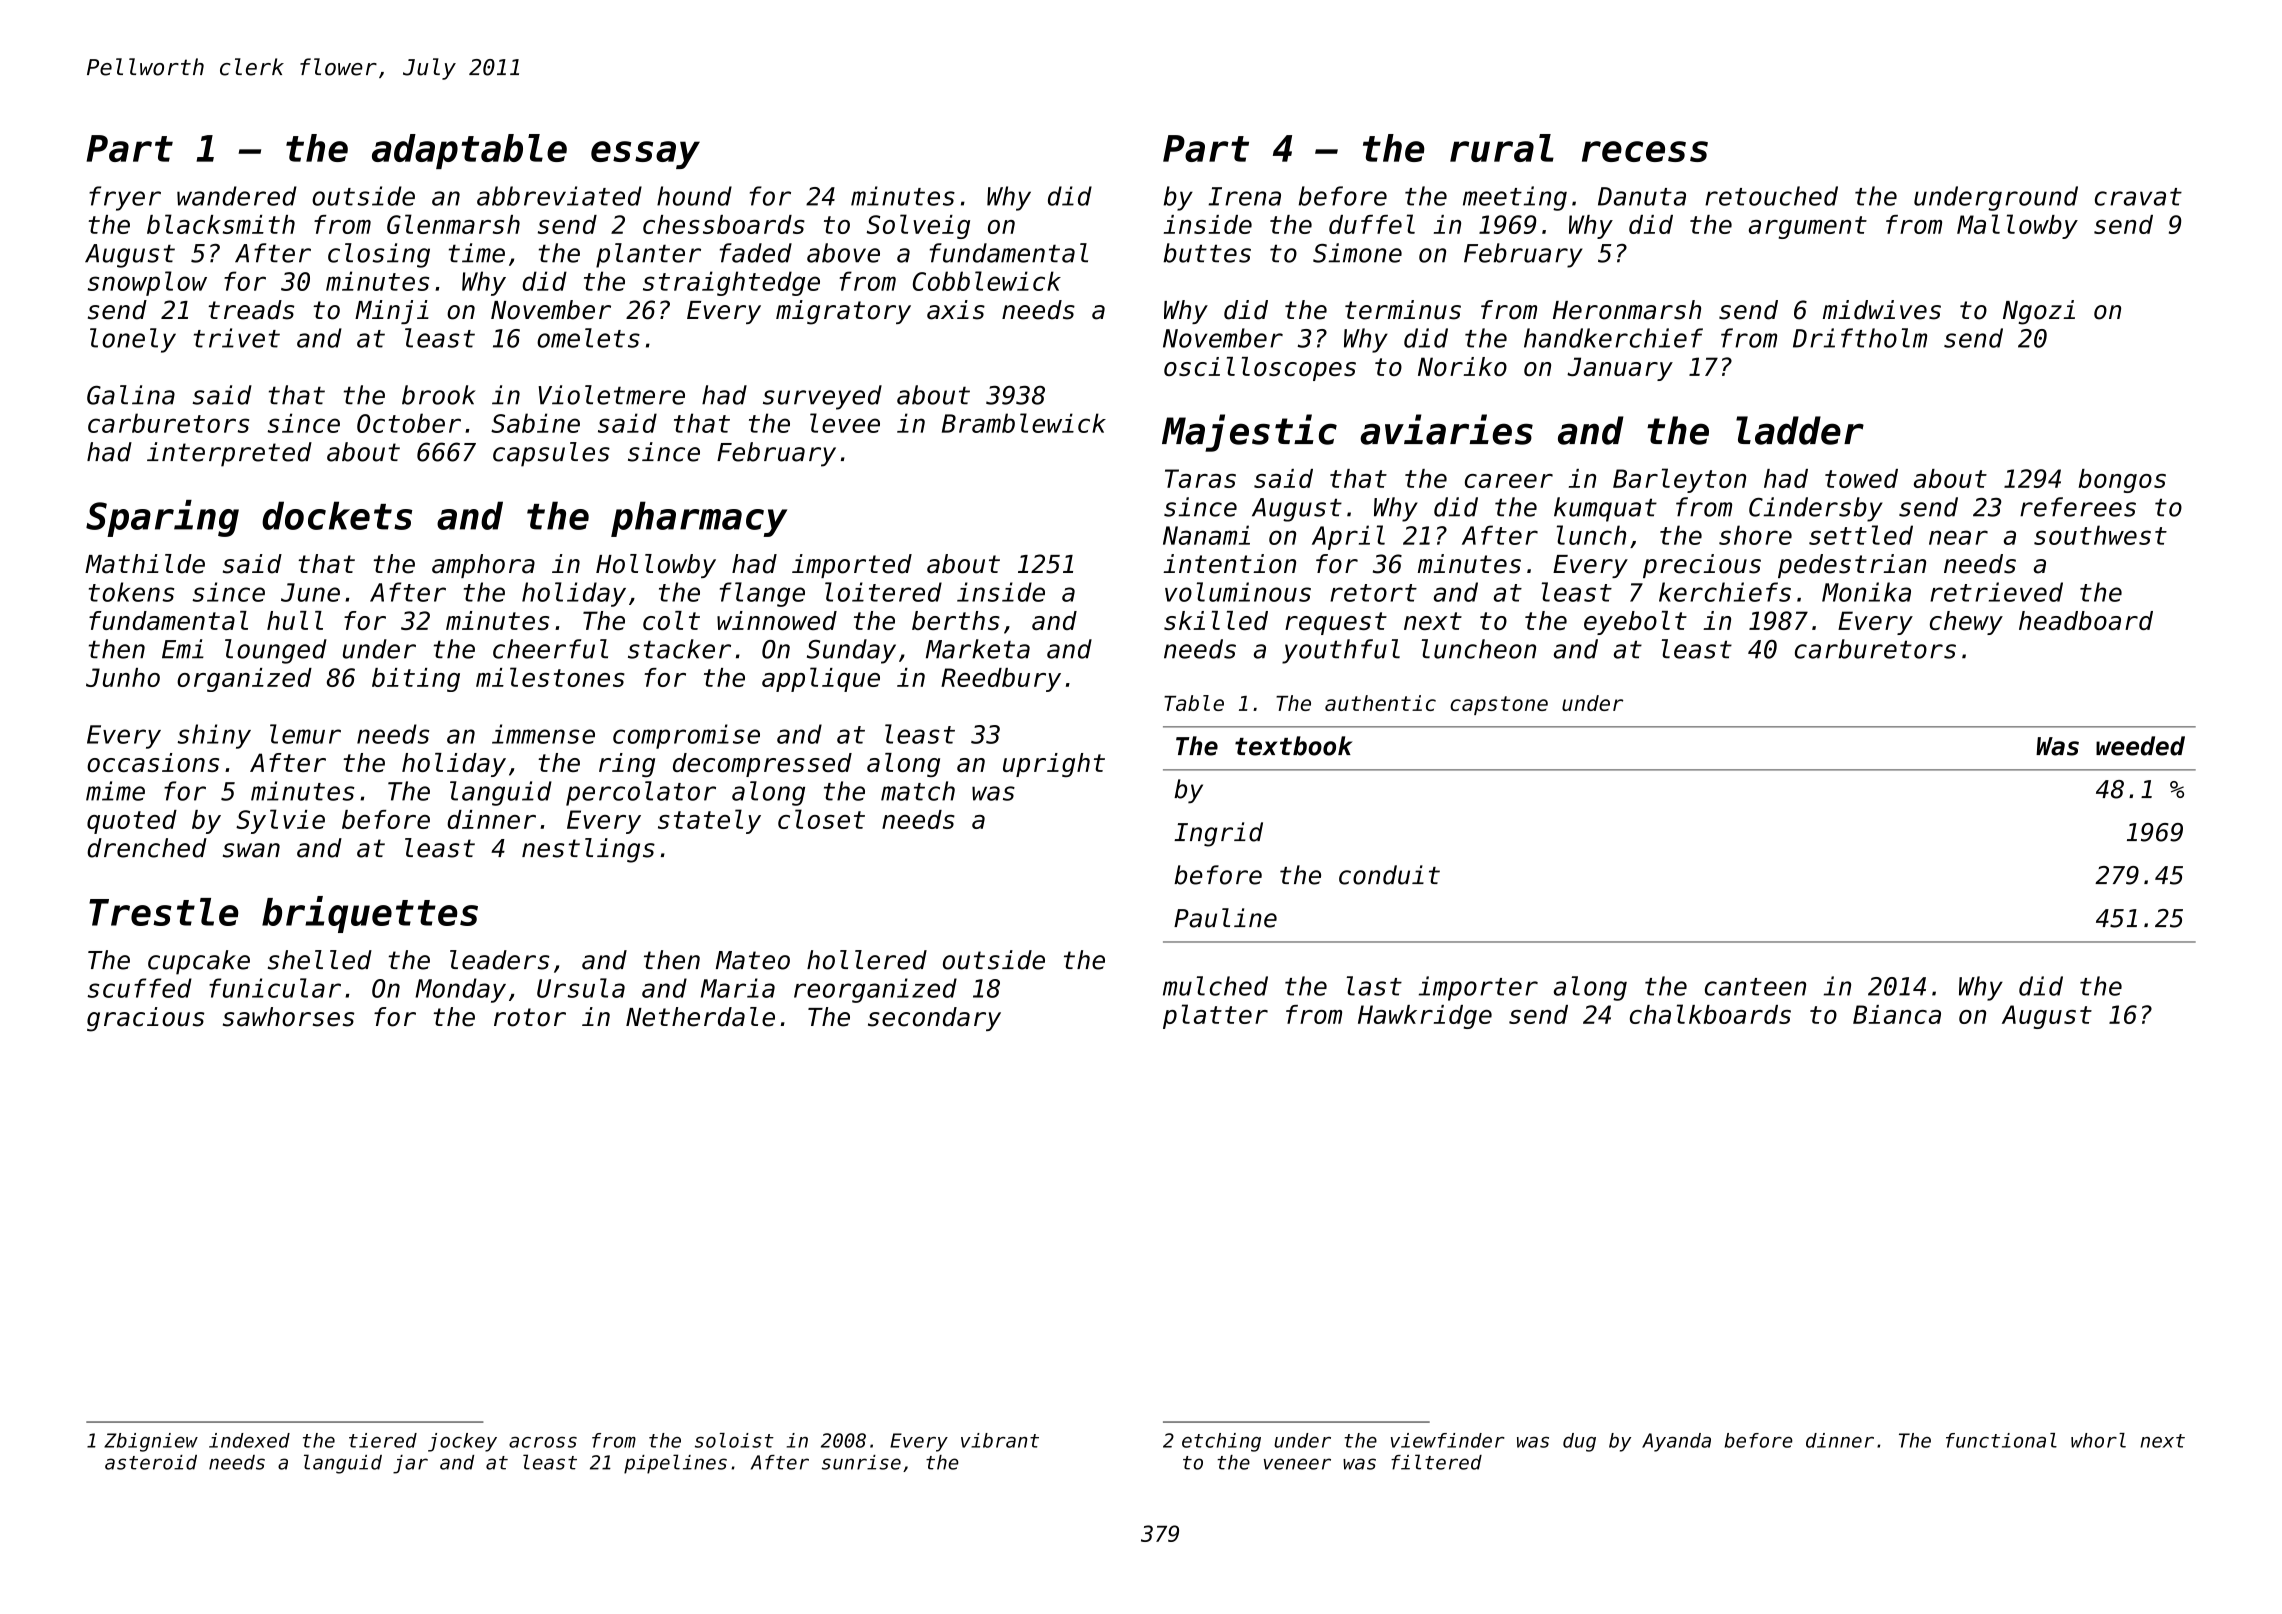 The width and height of the screenshot is (2282, 1614). Describe the element at coordinates (151, 1462) in the screenshot. I see `asteroid` at that location.
